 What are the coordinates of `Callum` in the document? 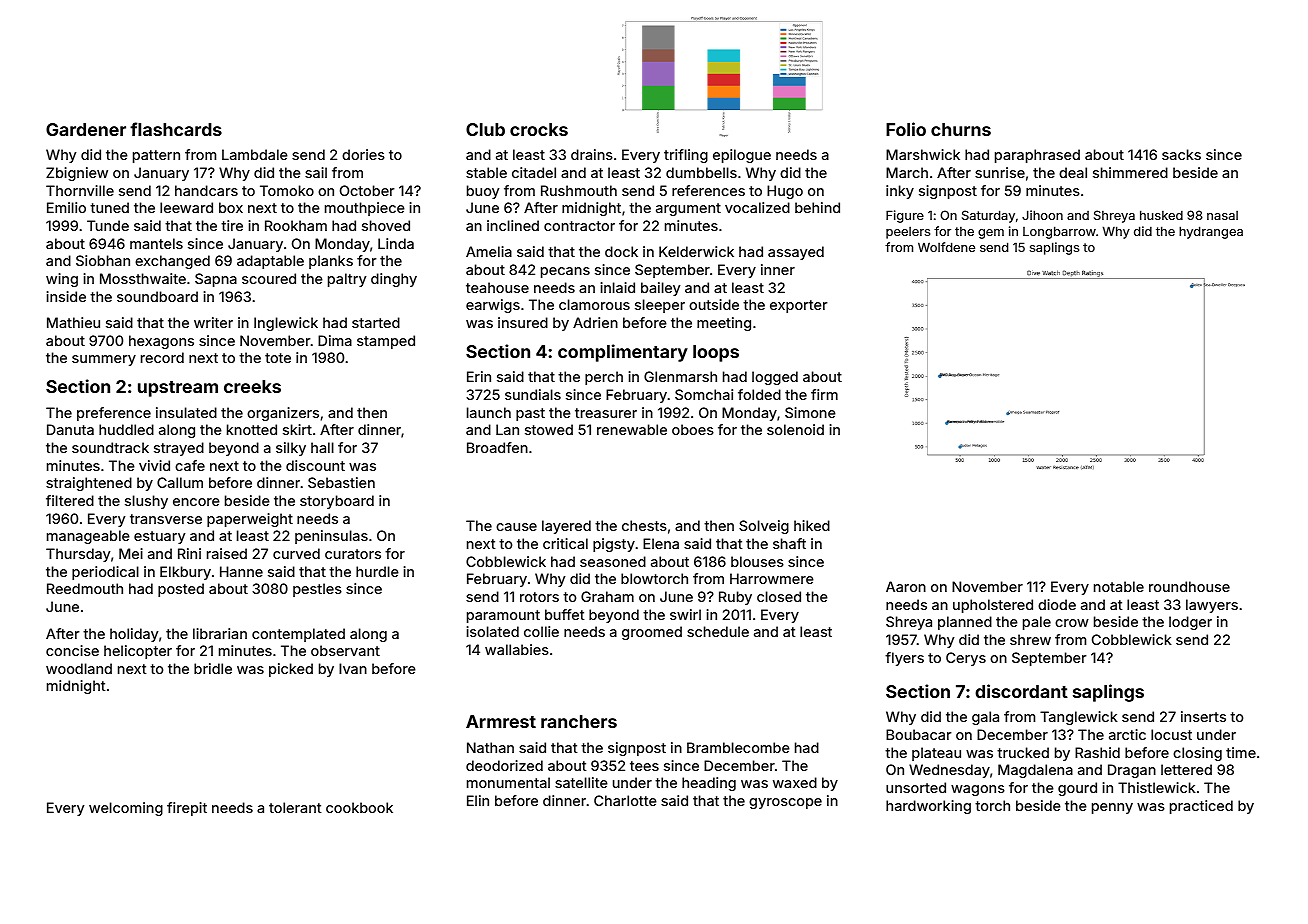 It's located at (180, 482).
